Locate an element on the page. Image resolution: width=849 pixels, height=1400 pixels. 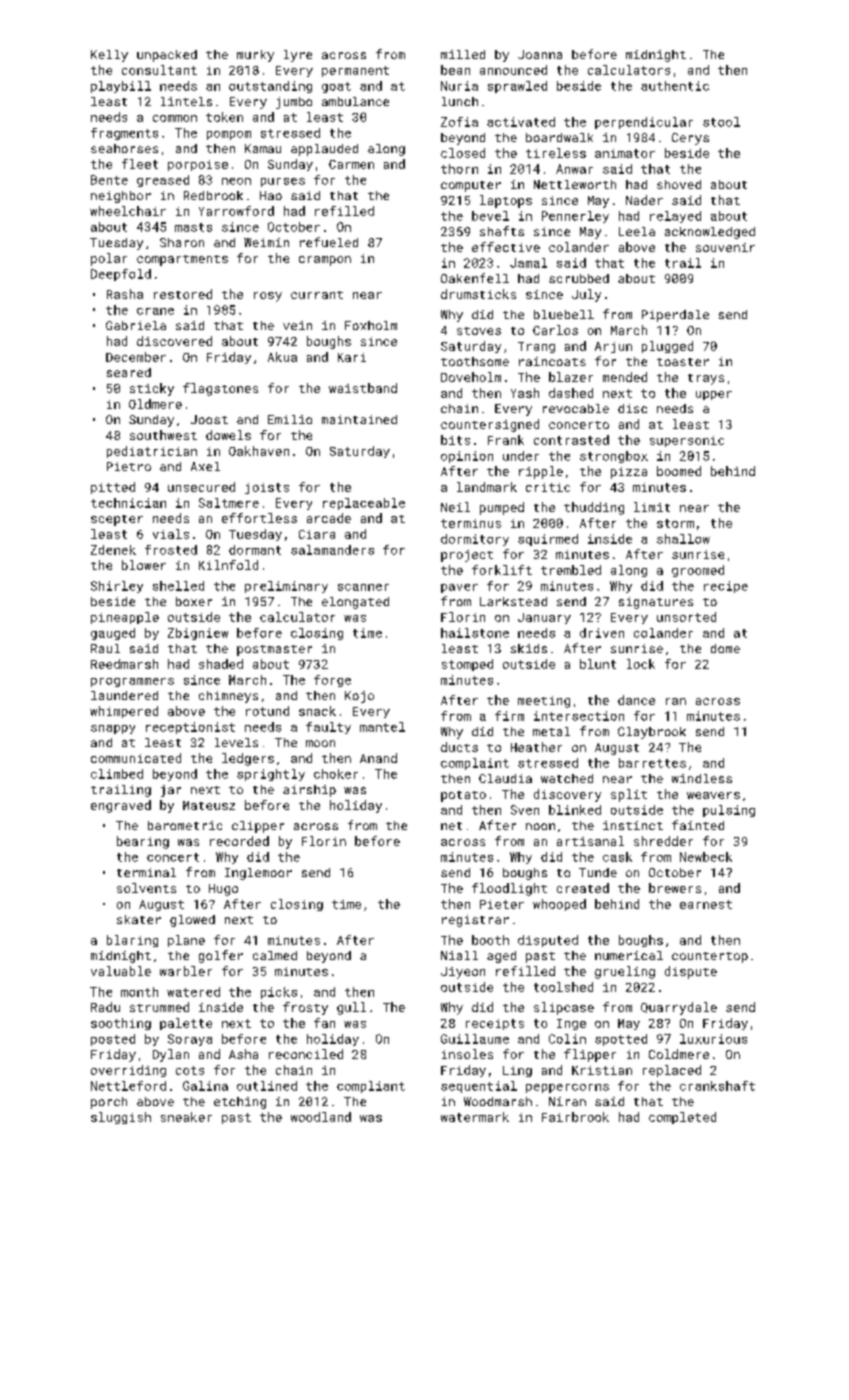
scanner is located at coordinates (363, 587).
